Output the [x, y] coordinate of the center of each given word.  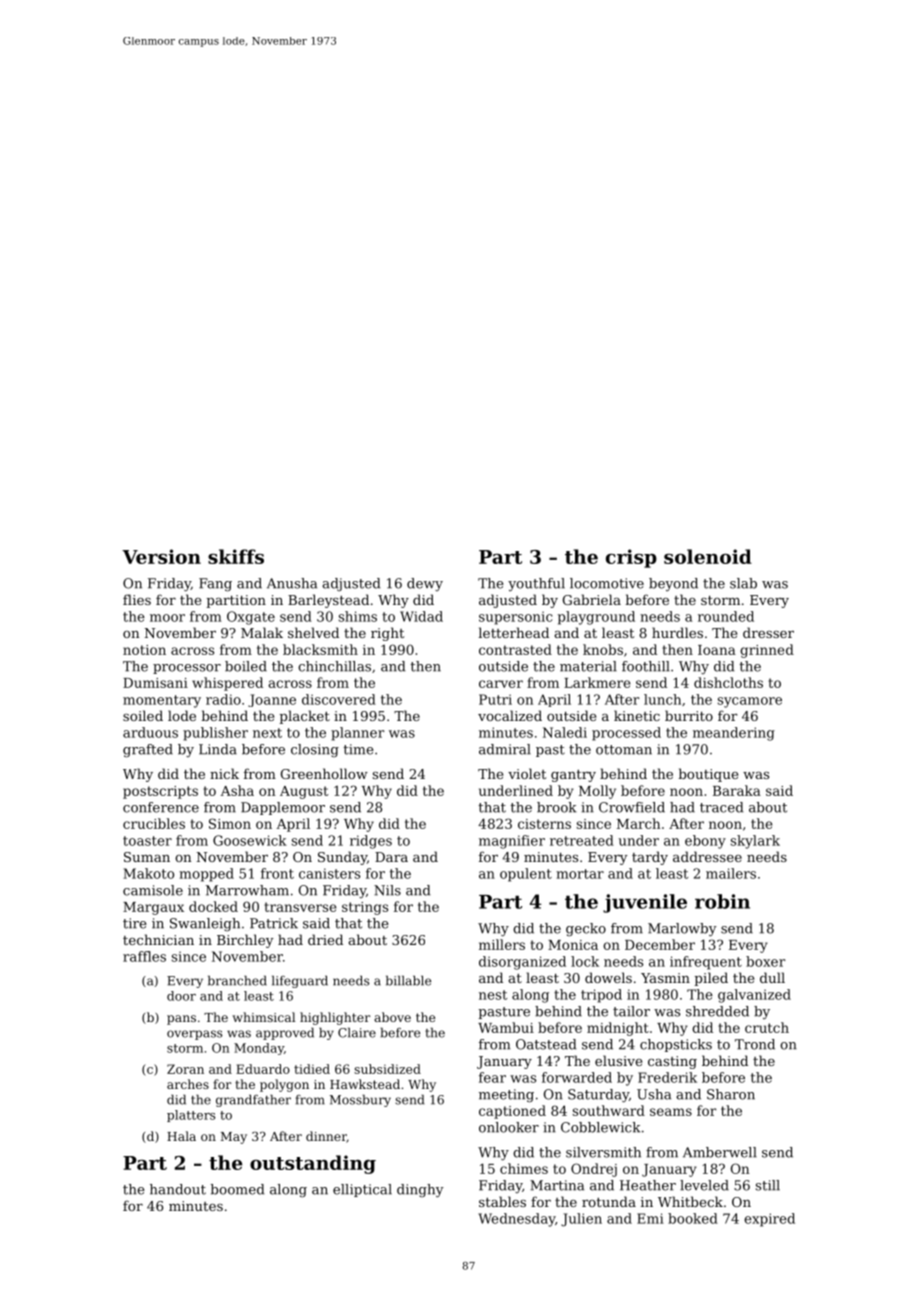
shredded [717, 1011]
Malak [262, 632]
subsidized [387, 1069]
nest [493, 995]
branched [237, 980]
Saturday [598, 1095]
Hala [181, 1136]
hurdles [677, 632]
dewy [425, 584]
